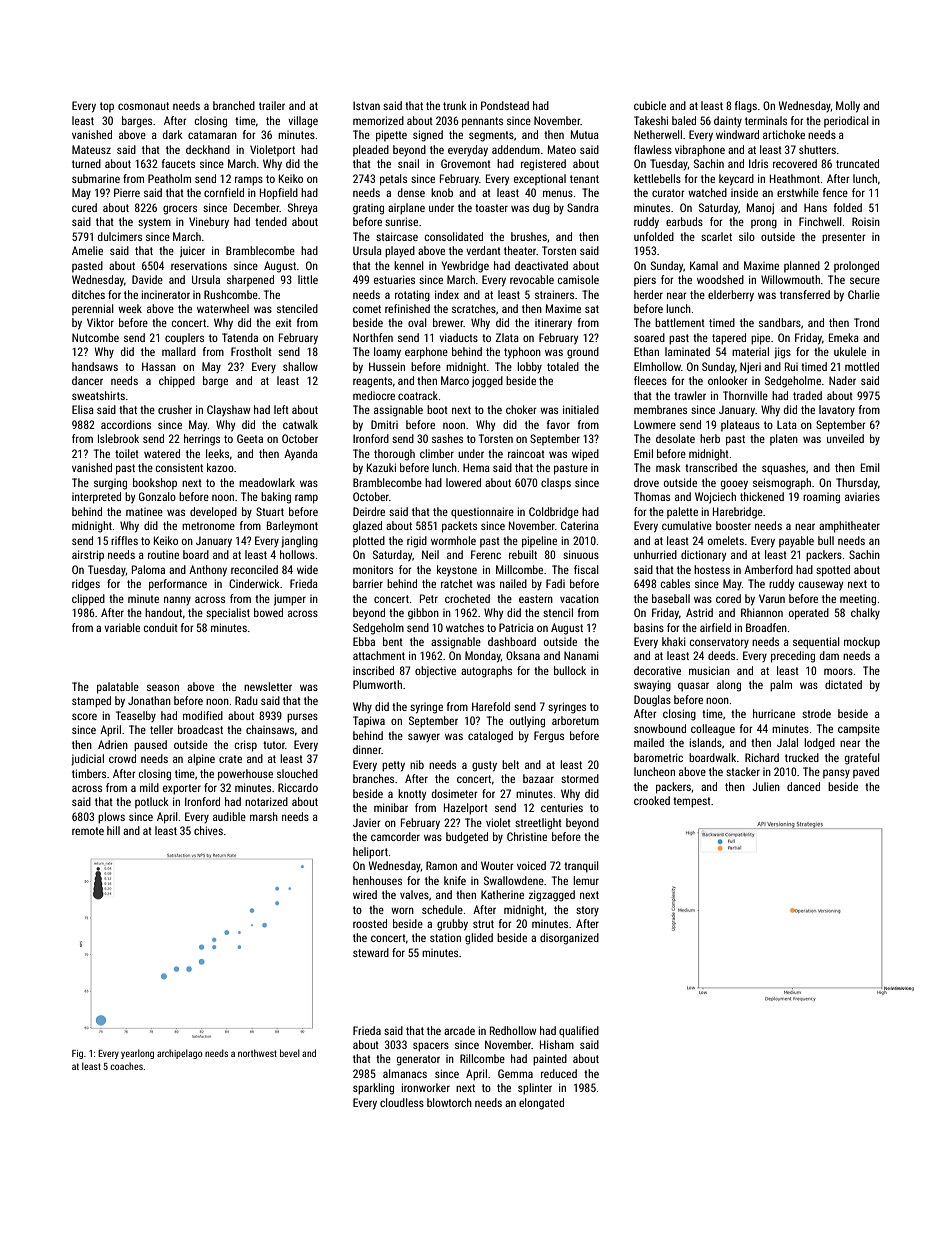  I want to click on Hopfield, so click(279, 194).
